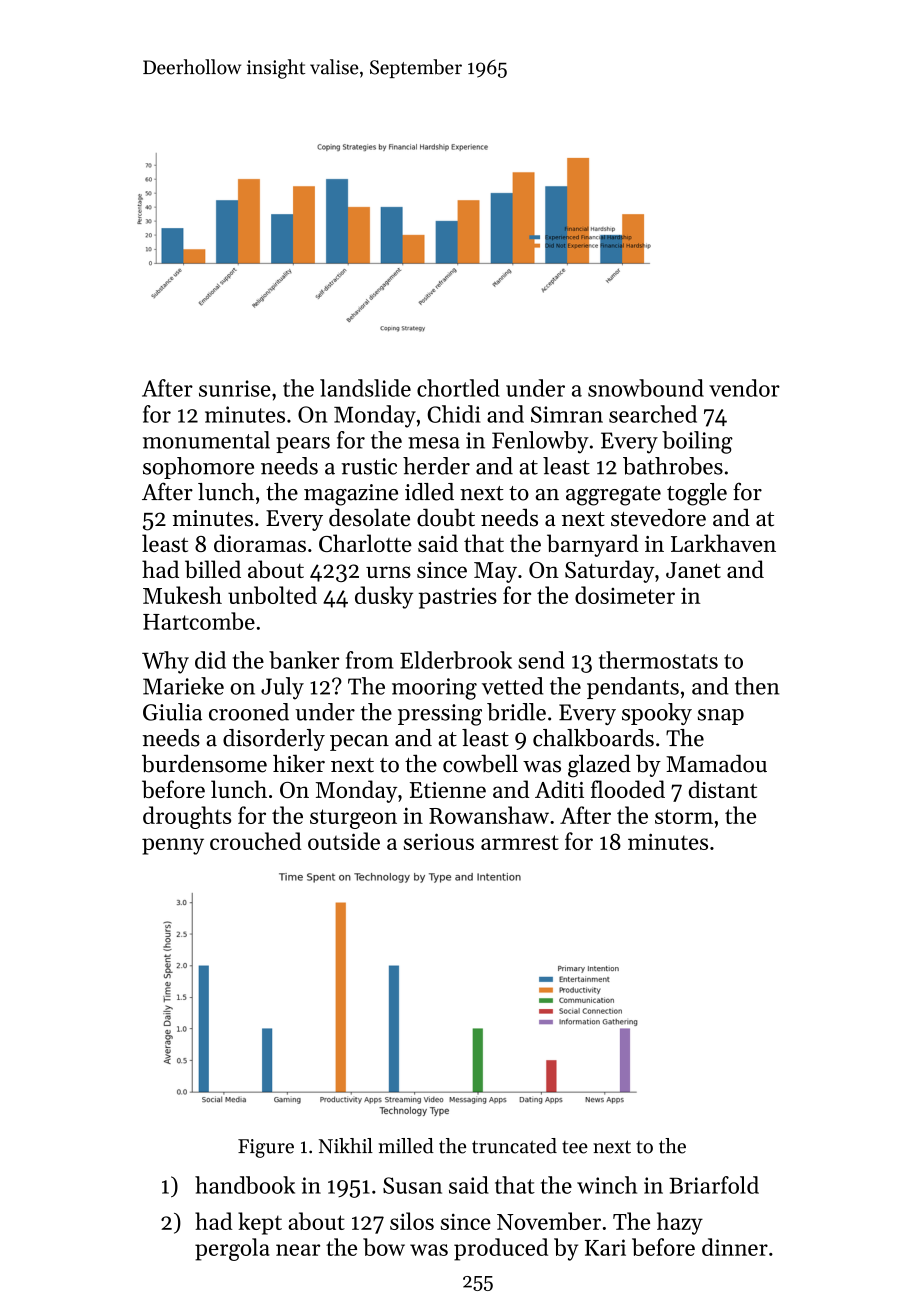 This screenshot has height=1314, width=924. Describe the element at coordinates (384, 1247) in the screenshot. I see `bow` at that location.
